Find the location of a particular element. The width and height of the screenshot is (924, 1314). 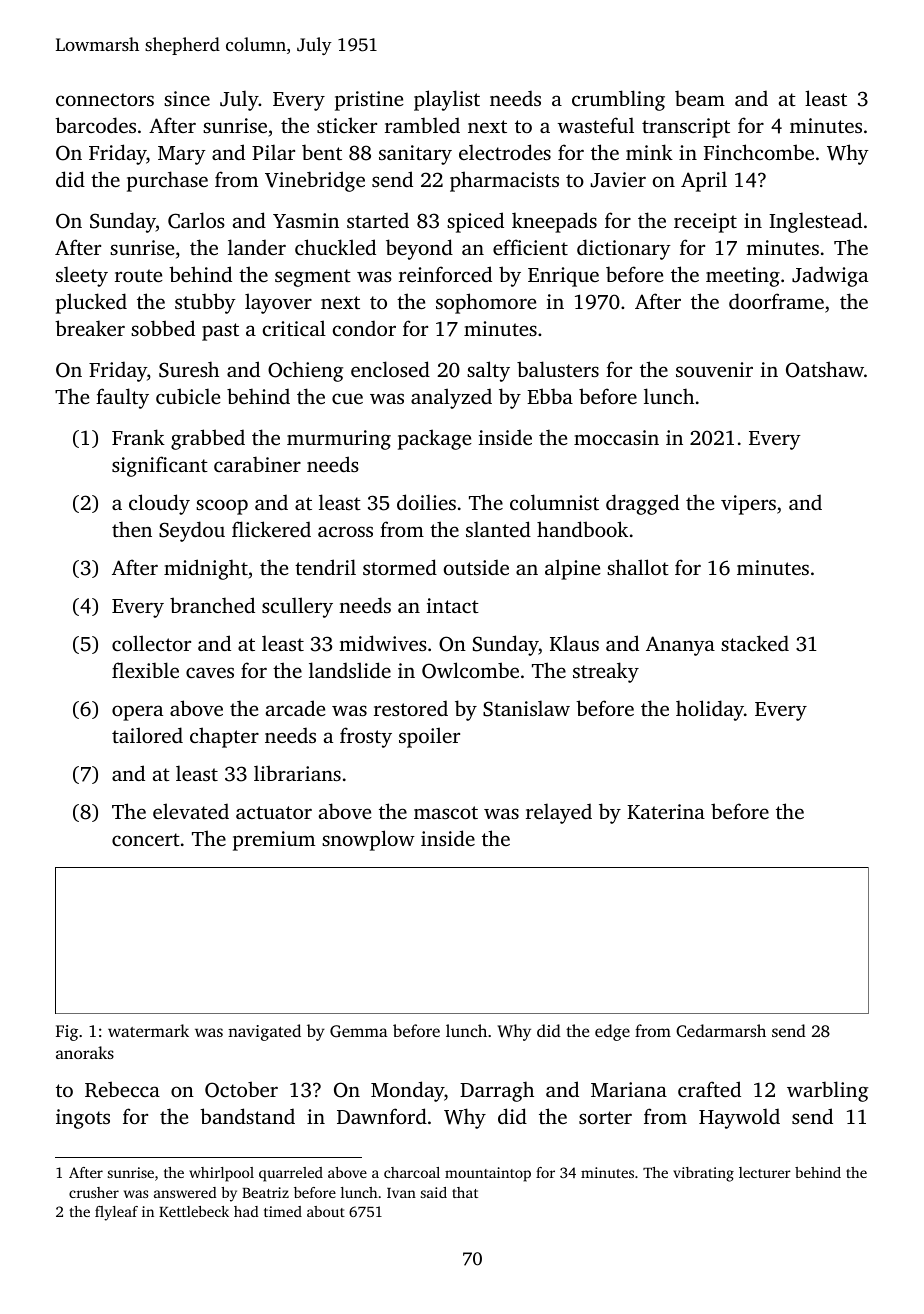

beam is located at coordinates (700, 98).
